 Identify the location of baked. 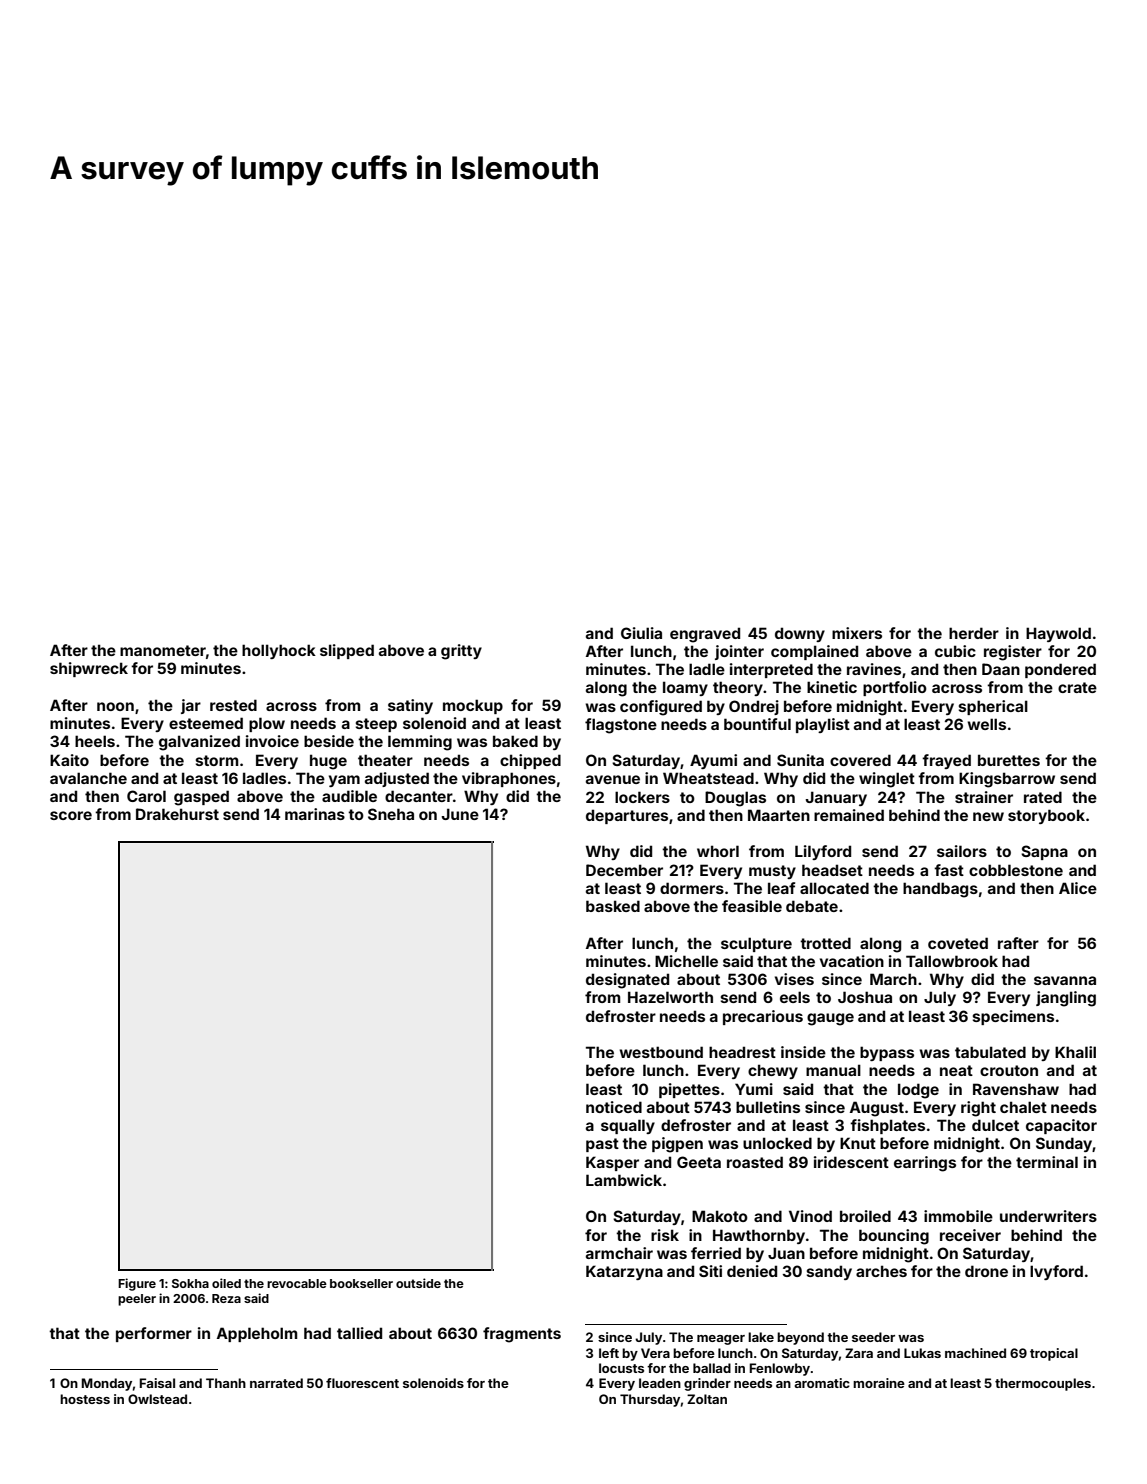
(515, 741).
